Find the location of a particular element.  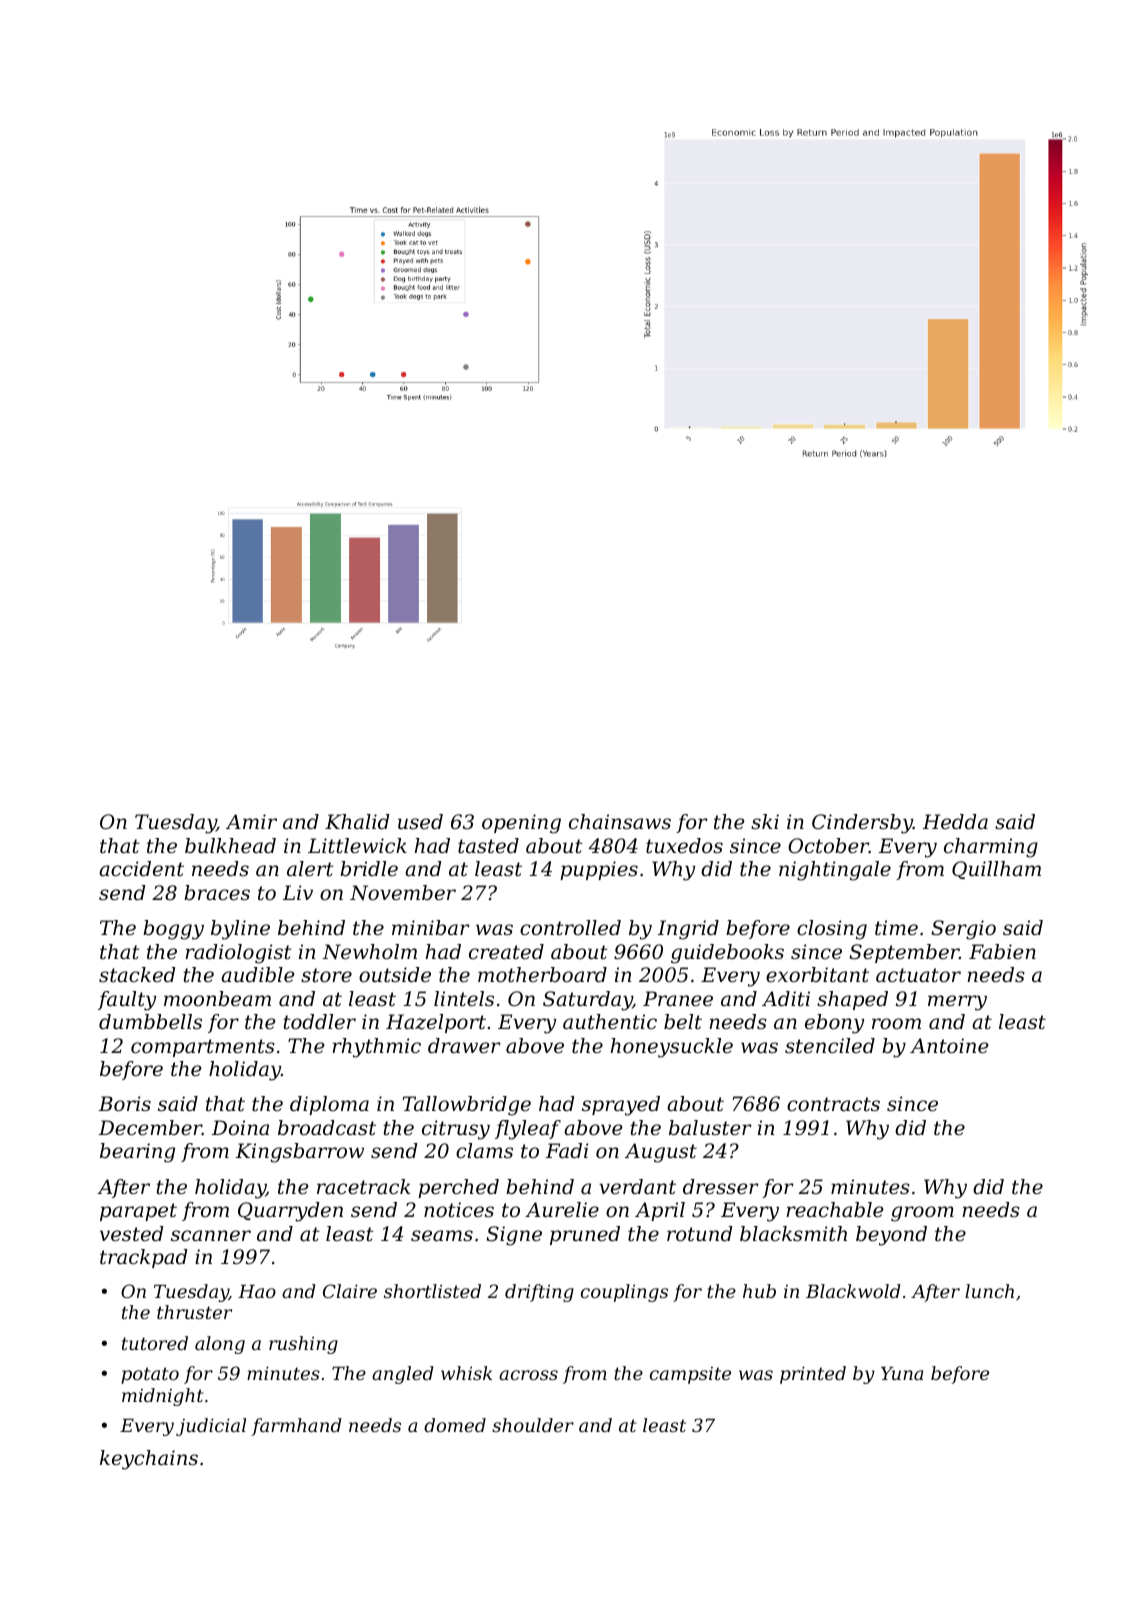

Ingrid is located at coordinates (688, 930).
